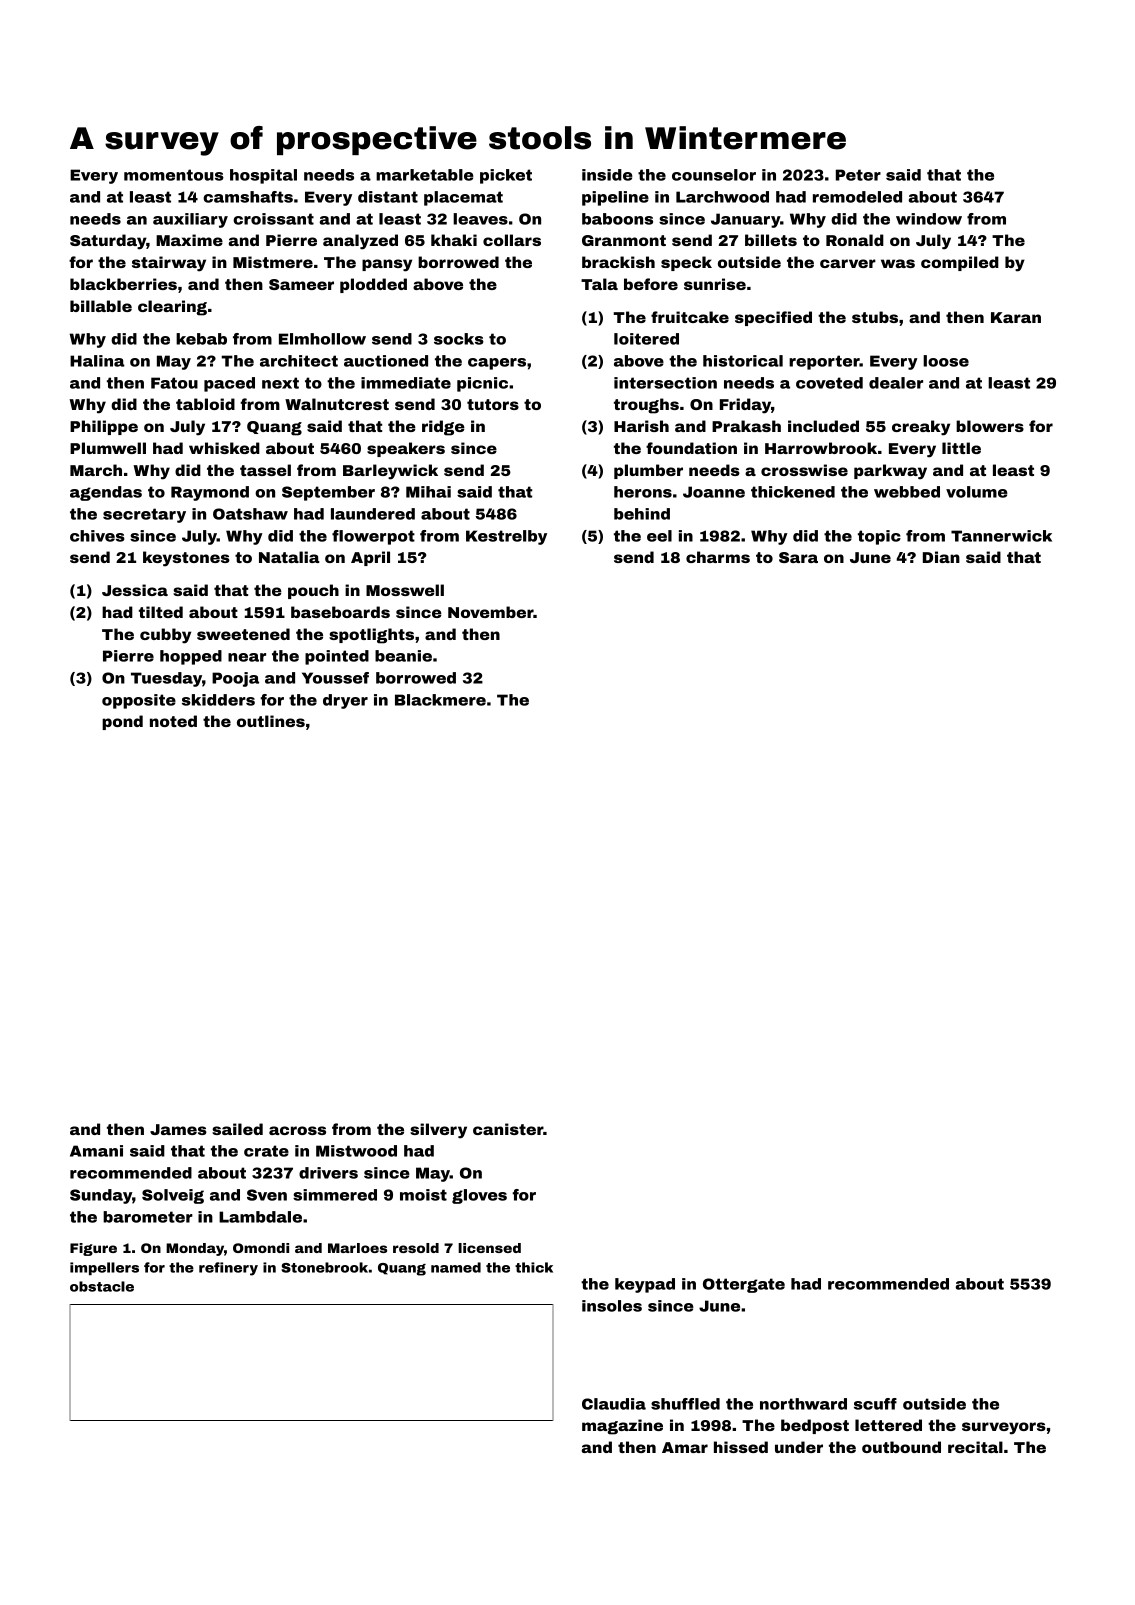 The image size is (1135, 1605). Describe the element at coordinates (174, 175) in the screenshot. I see `momentous` at that location.
